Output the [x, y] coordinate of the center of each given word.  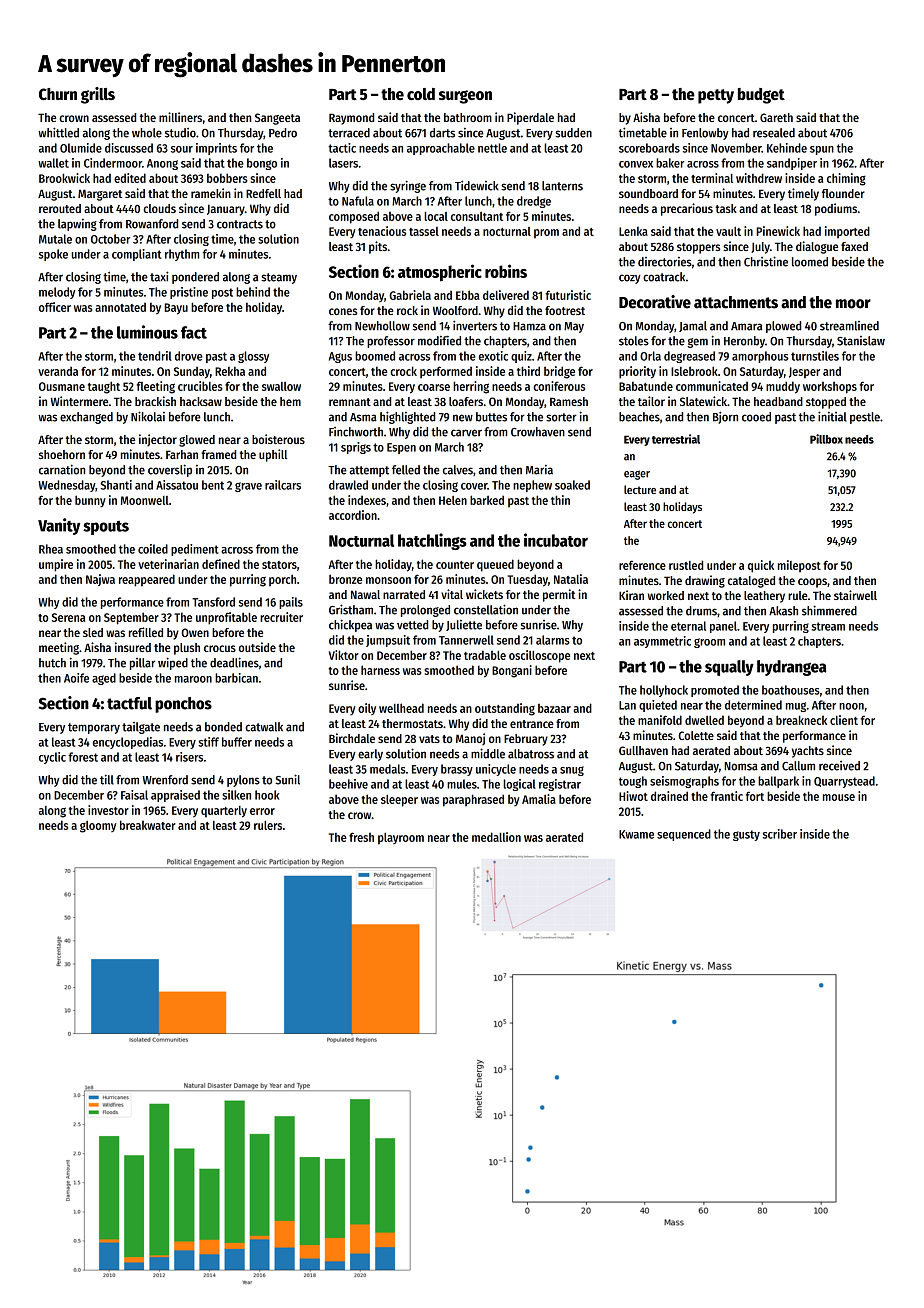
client [844, 720]
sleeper [399, 801]
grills [98, 95]
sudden [573, 133]
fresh [361, 837]
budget [761, 96]
